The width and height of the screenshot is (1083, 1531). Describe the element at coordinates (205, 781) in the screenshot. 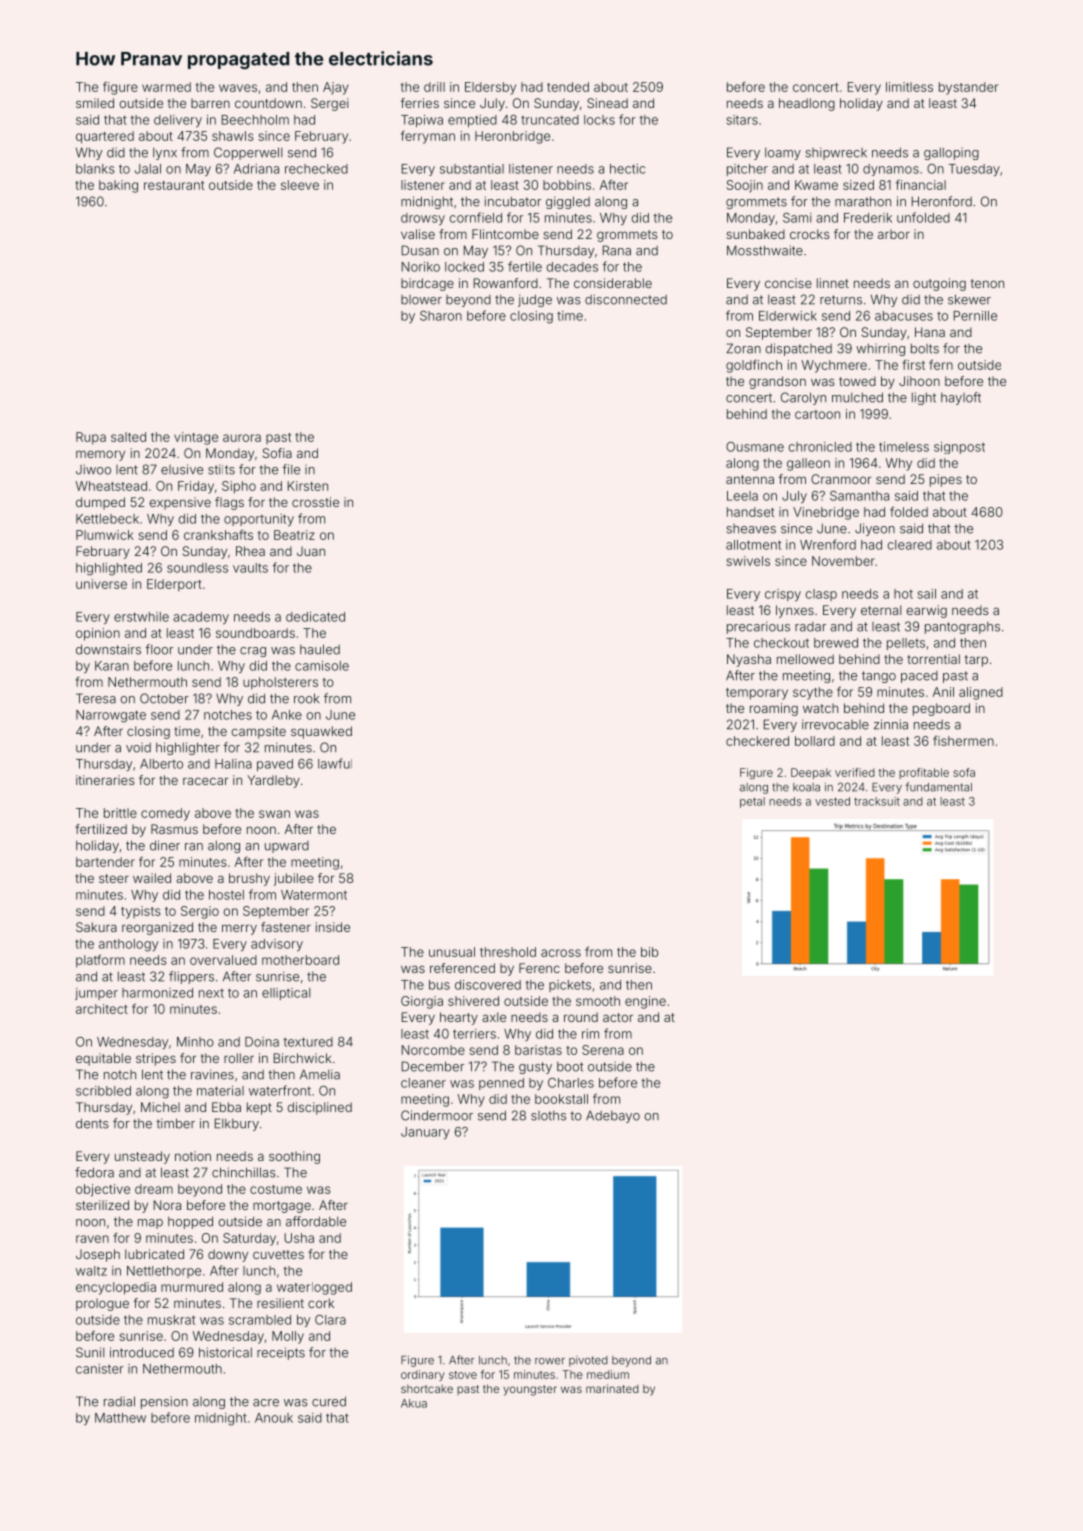

I see `racecar` at that location.
